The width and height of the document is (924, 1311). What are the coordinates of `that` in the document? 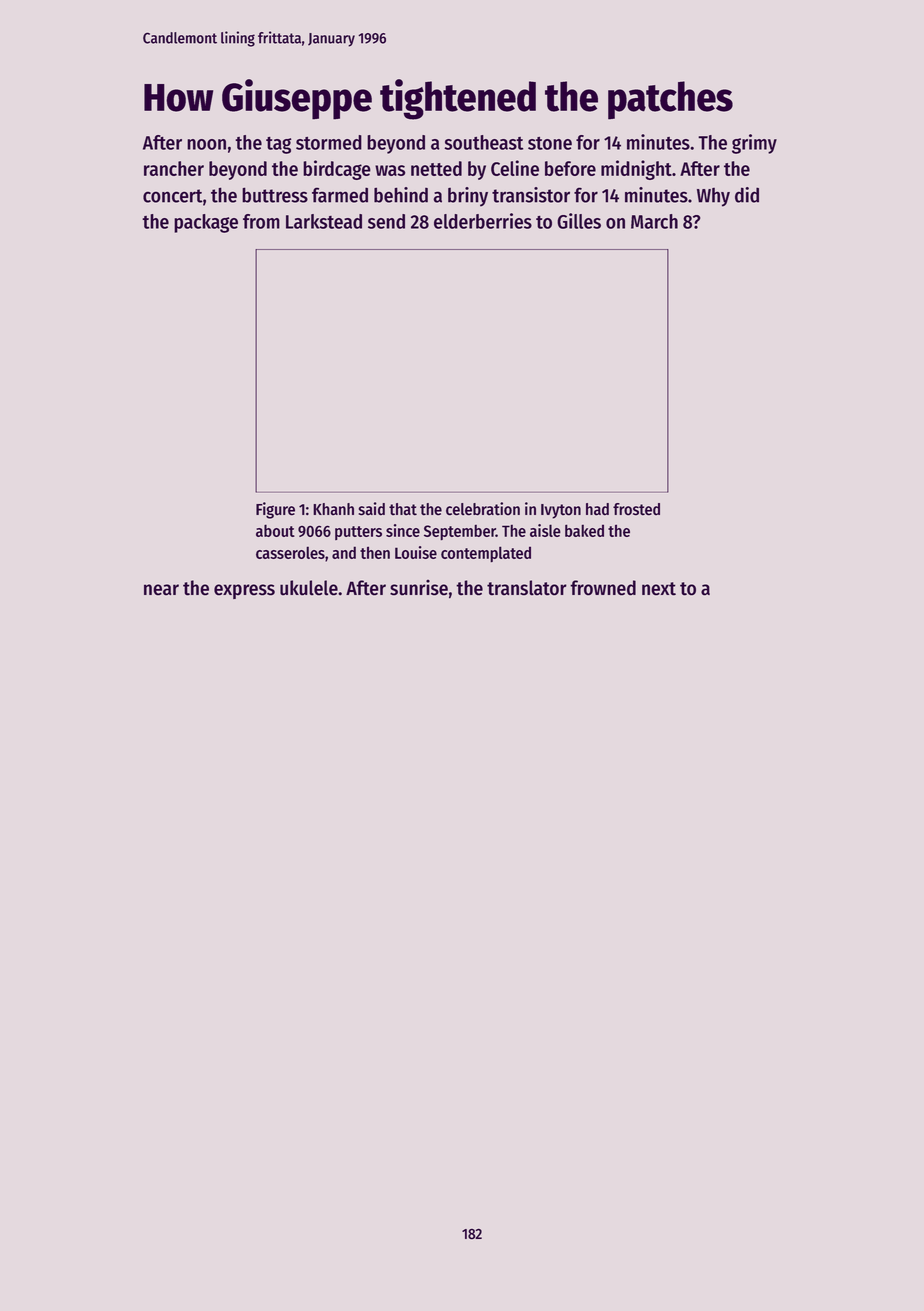 It's located at (403, 509).
